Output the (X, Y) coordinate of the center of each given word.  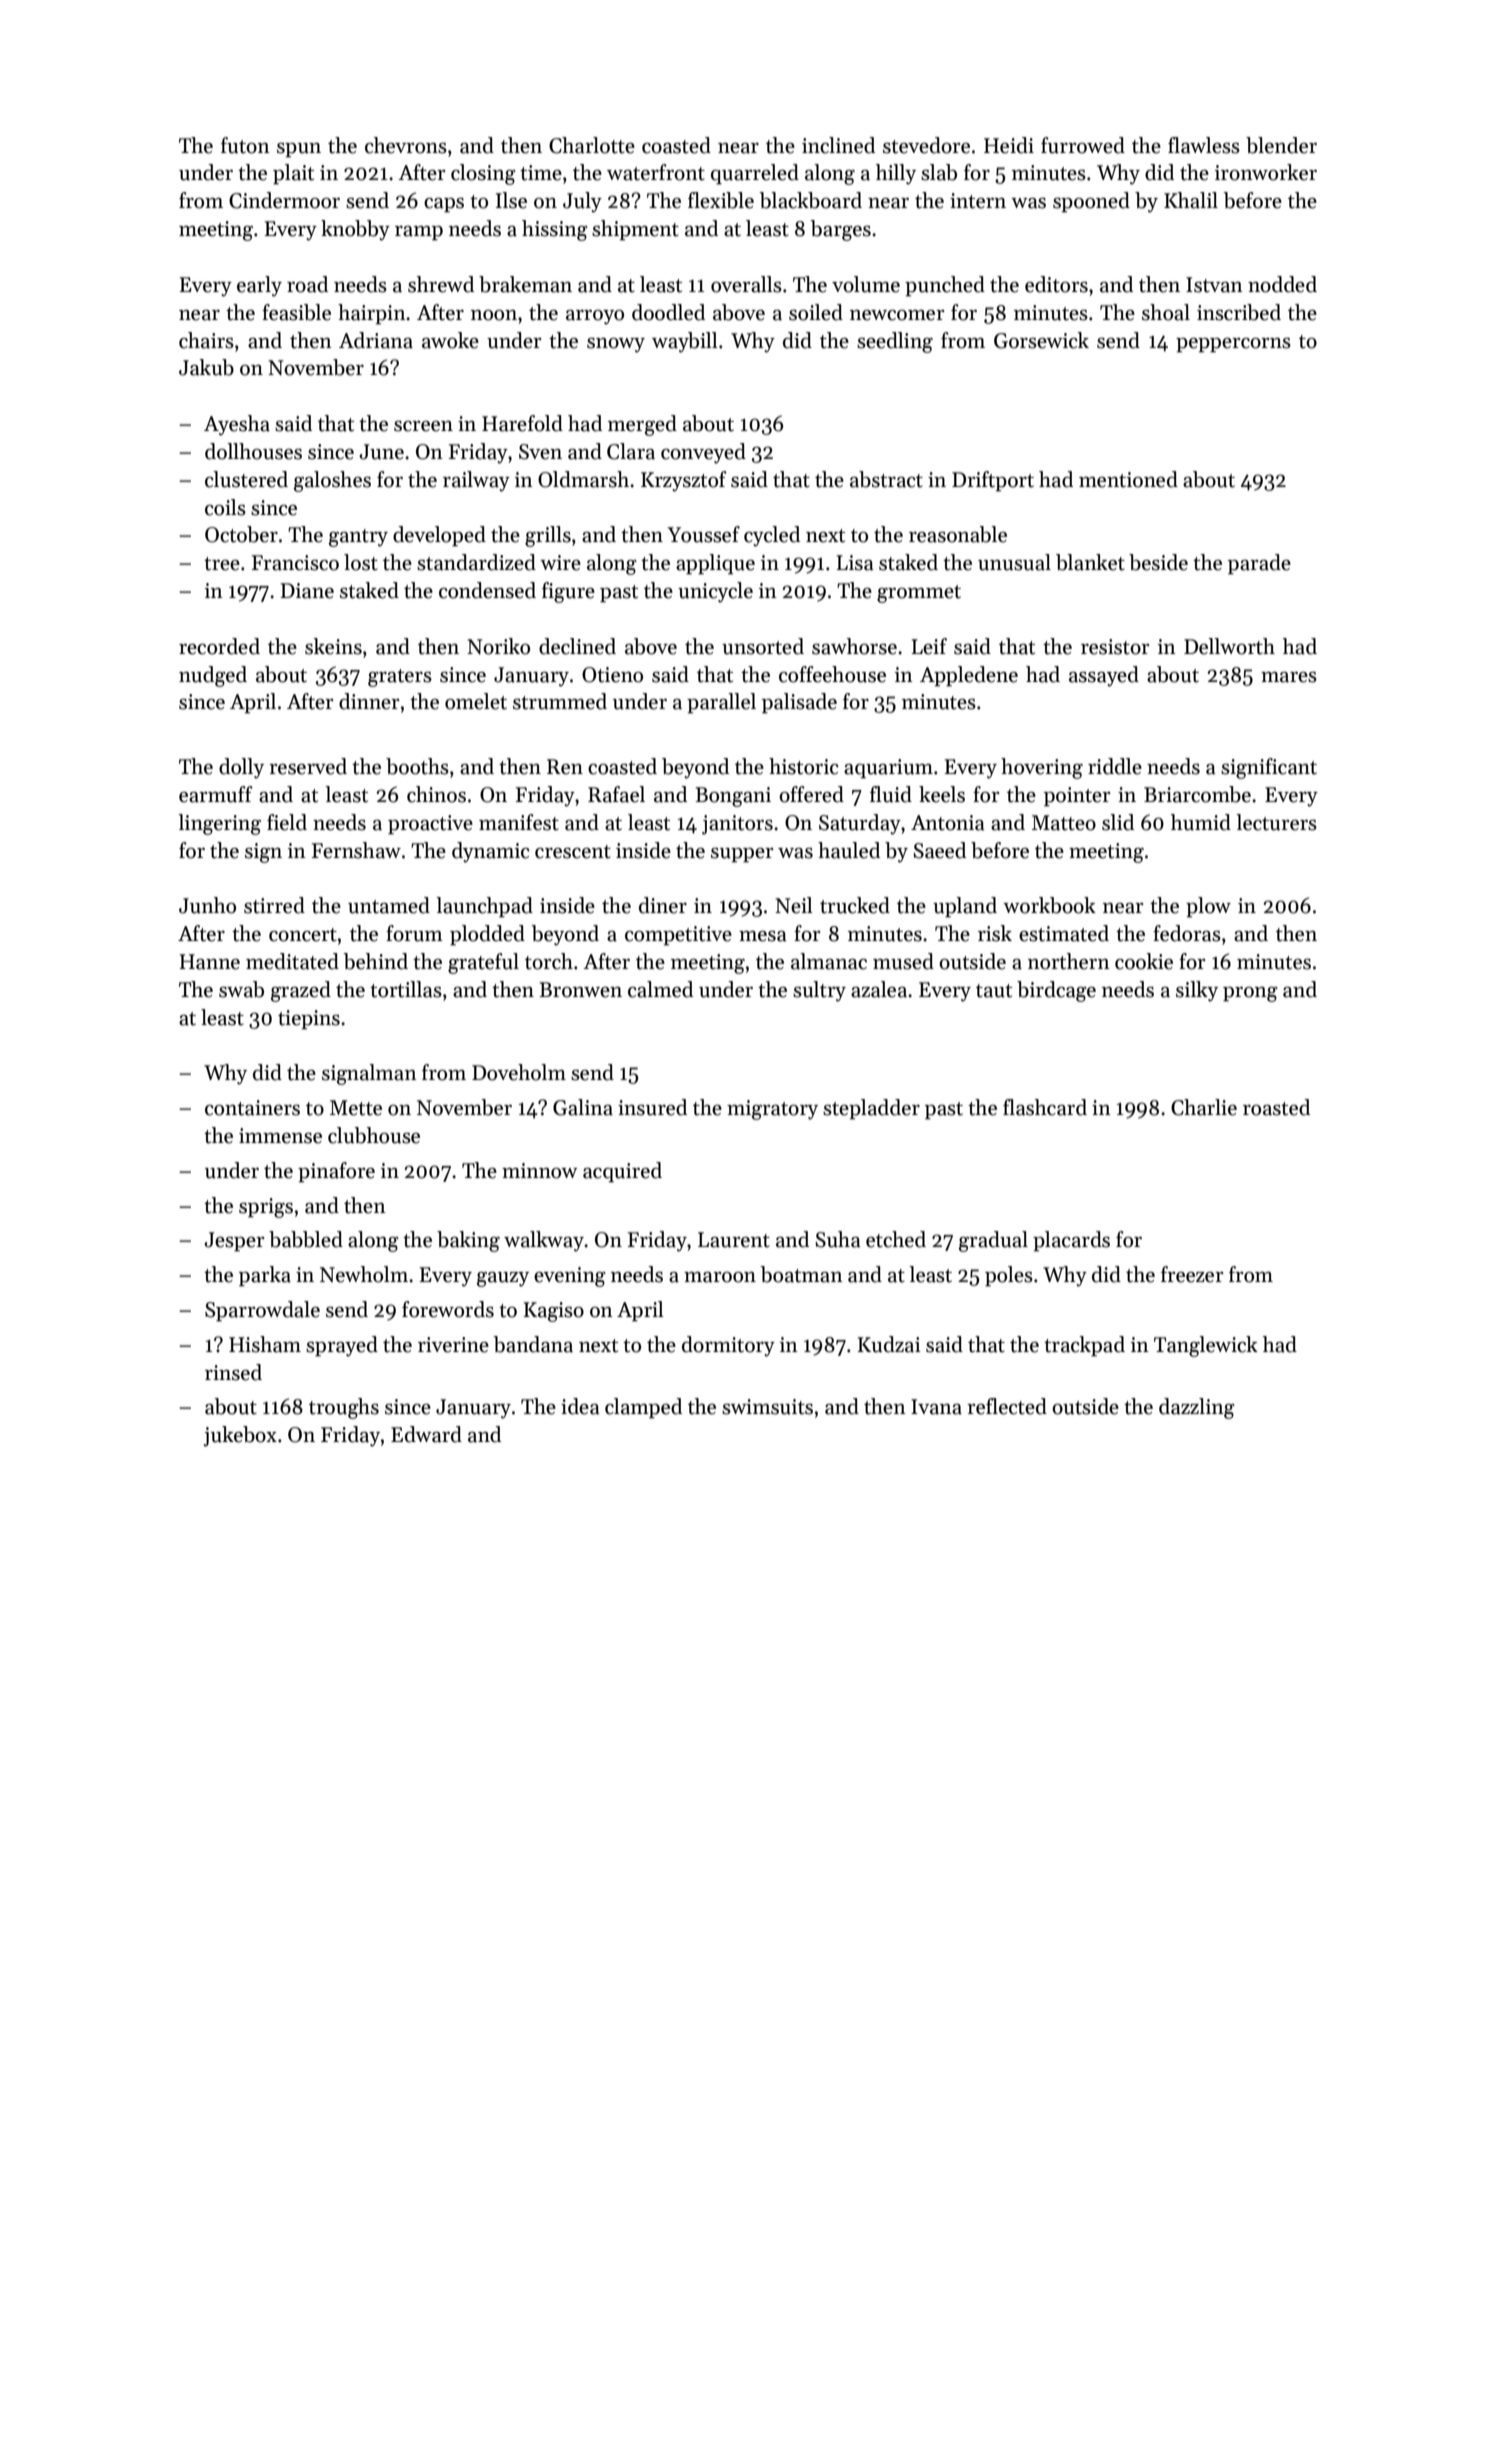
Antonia (948, 823)
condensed (487, 590)
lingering (219, 824)
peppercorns (1233, 345)
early (259, 286)
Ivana (936, 1407)
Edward (426, 1434)
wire (560, 563)
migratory (772, 1110)
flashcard (1045, 1107)
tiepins (309, 1020)
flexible (721, 200)
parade (1259, 564)
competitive (678, 936)
